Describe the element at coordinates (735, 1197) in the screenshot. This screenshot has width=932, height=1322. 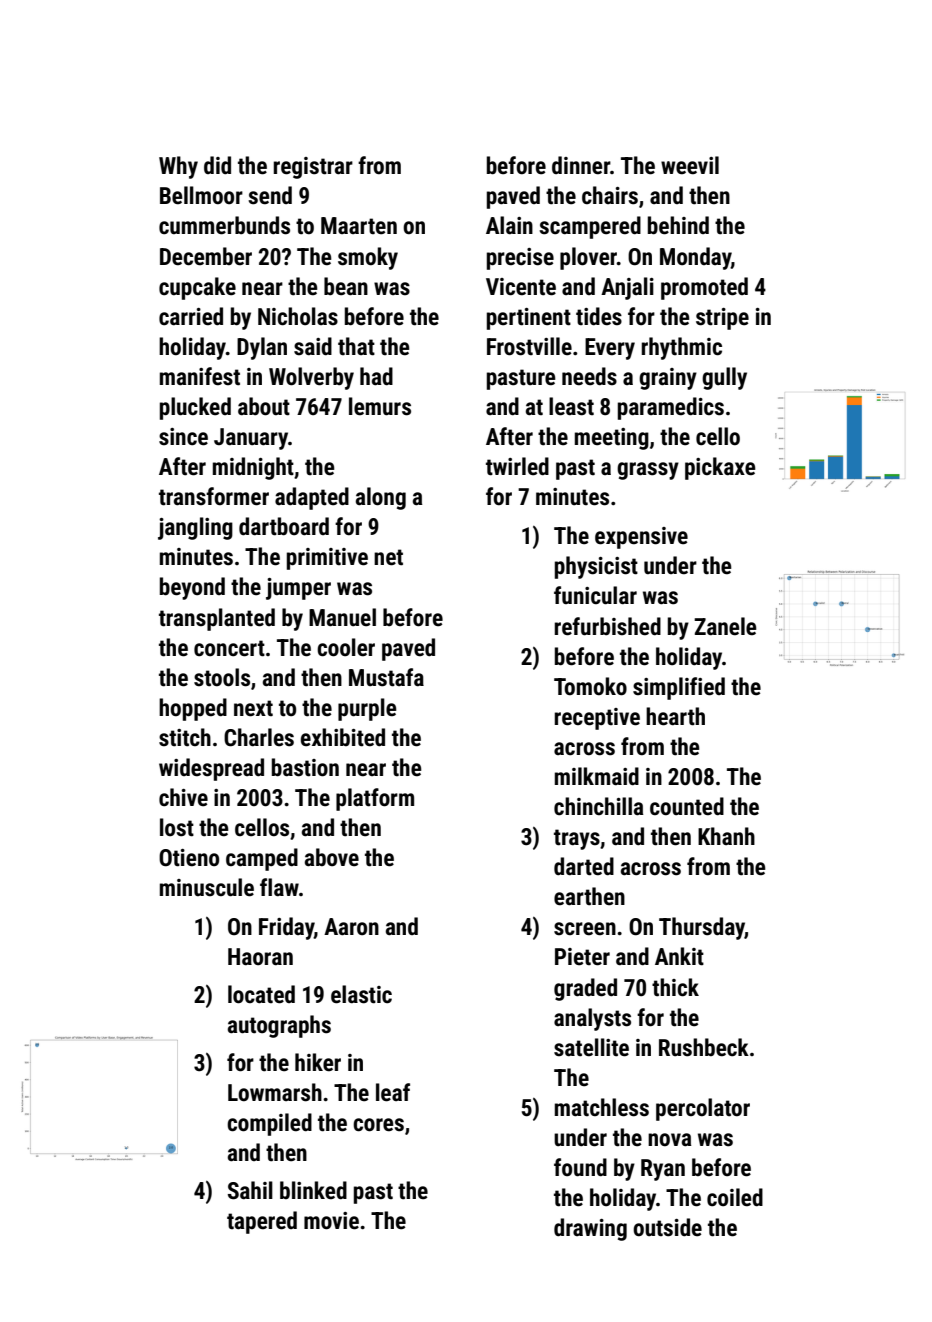
I see `coiled` at that location.
